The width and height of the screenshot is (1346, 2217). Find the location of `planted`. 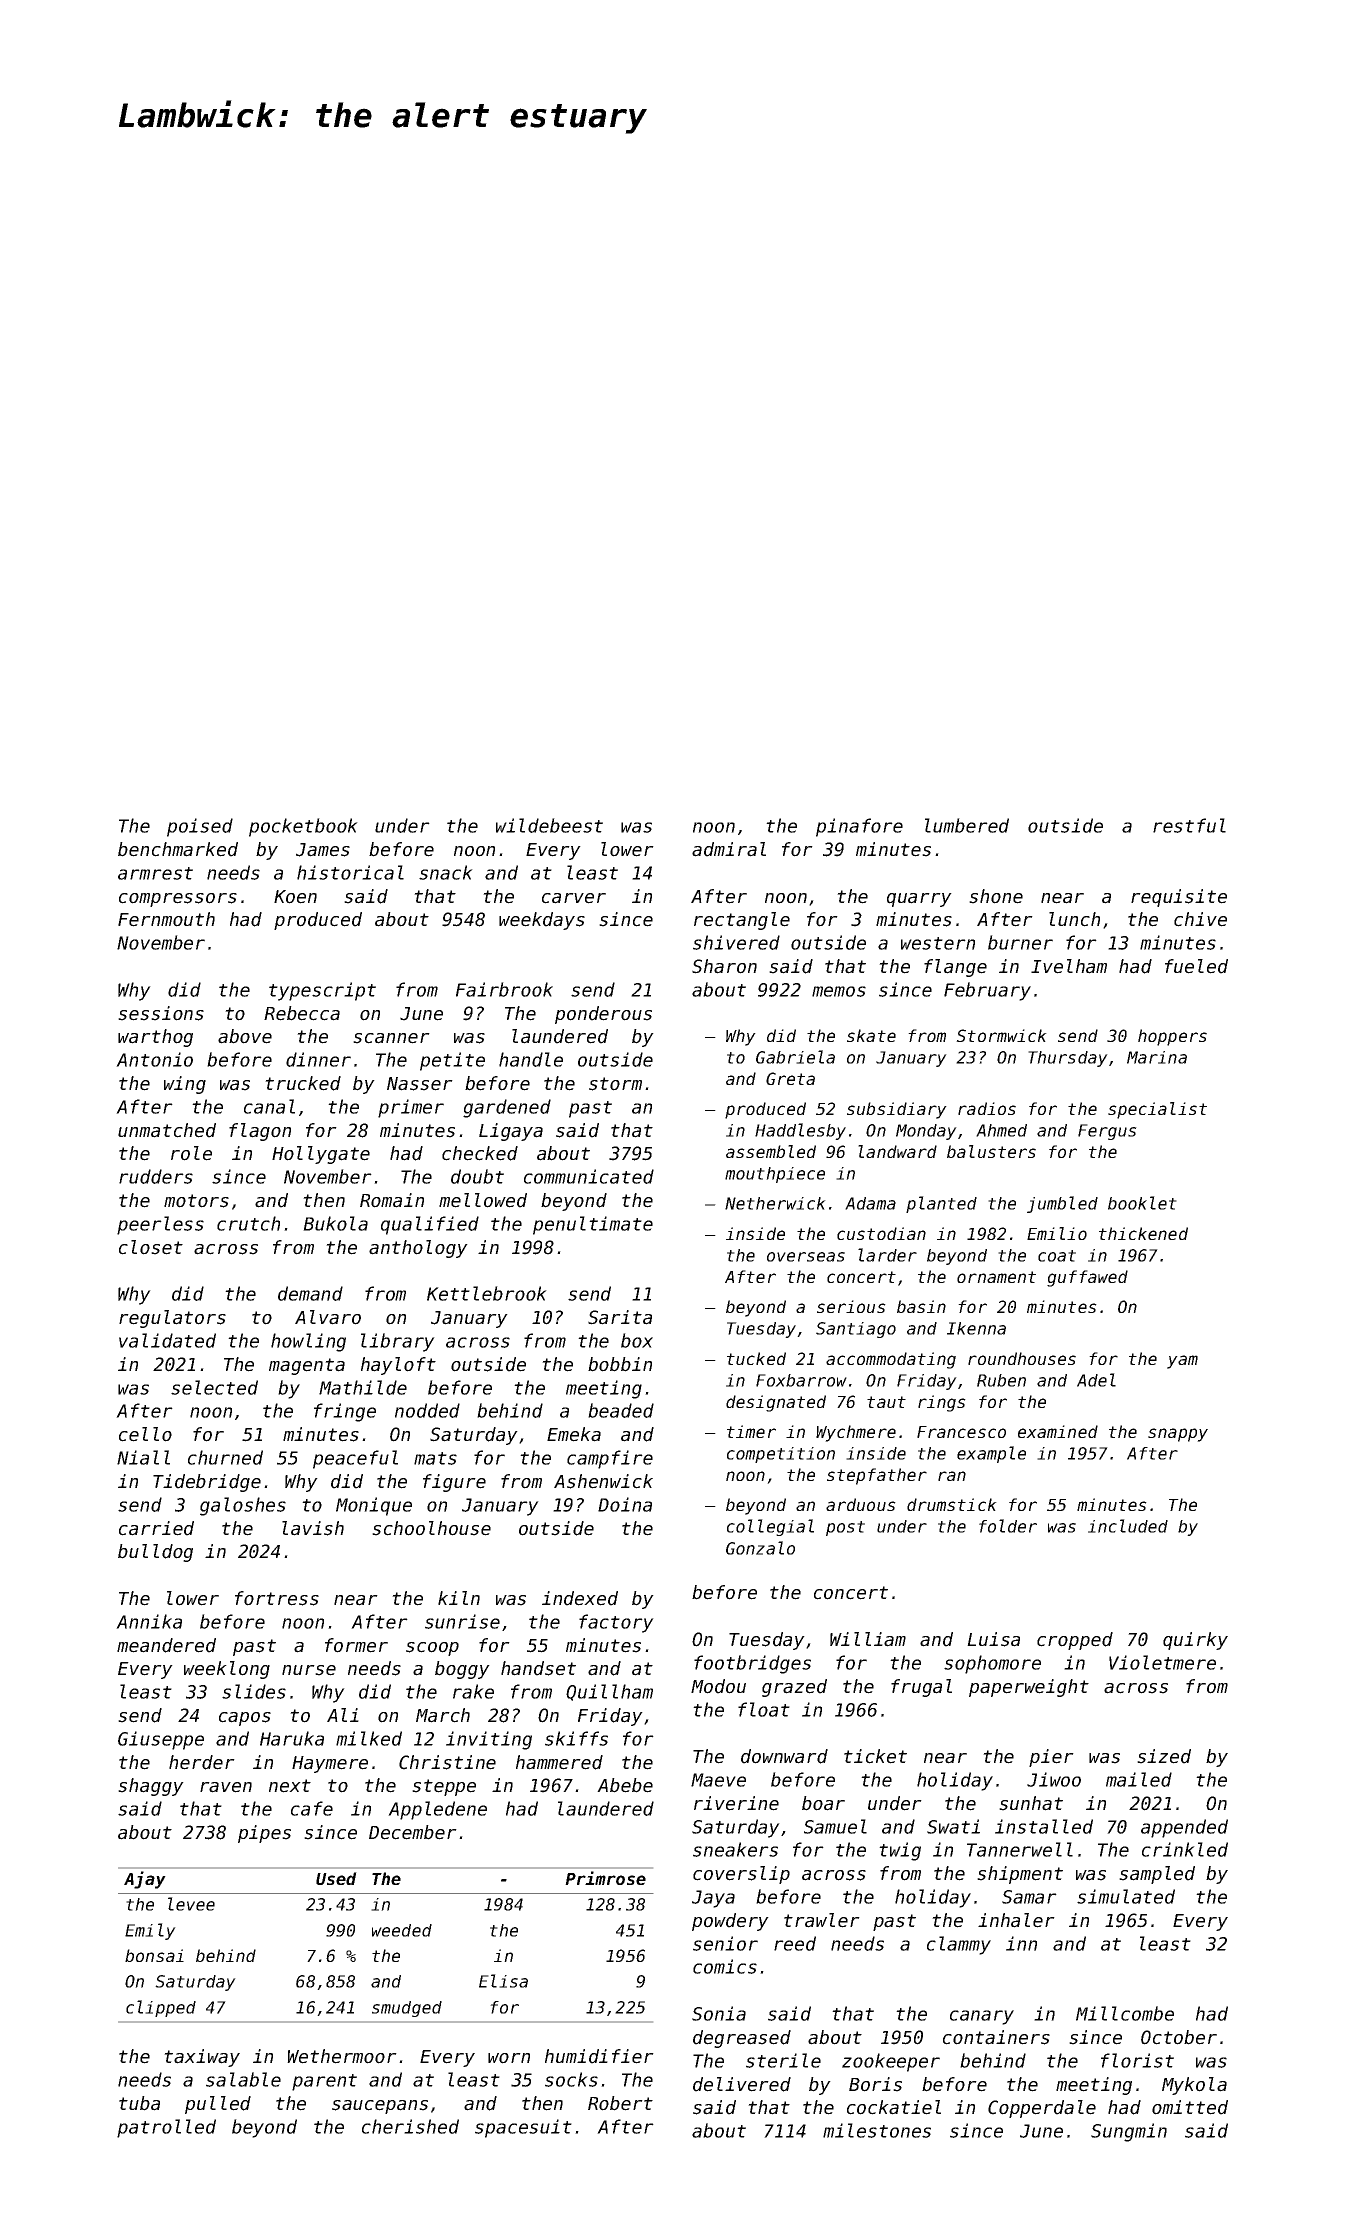

planted is located at coordinates (941, 1204).
